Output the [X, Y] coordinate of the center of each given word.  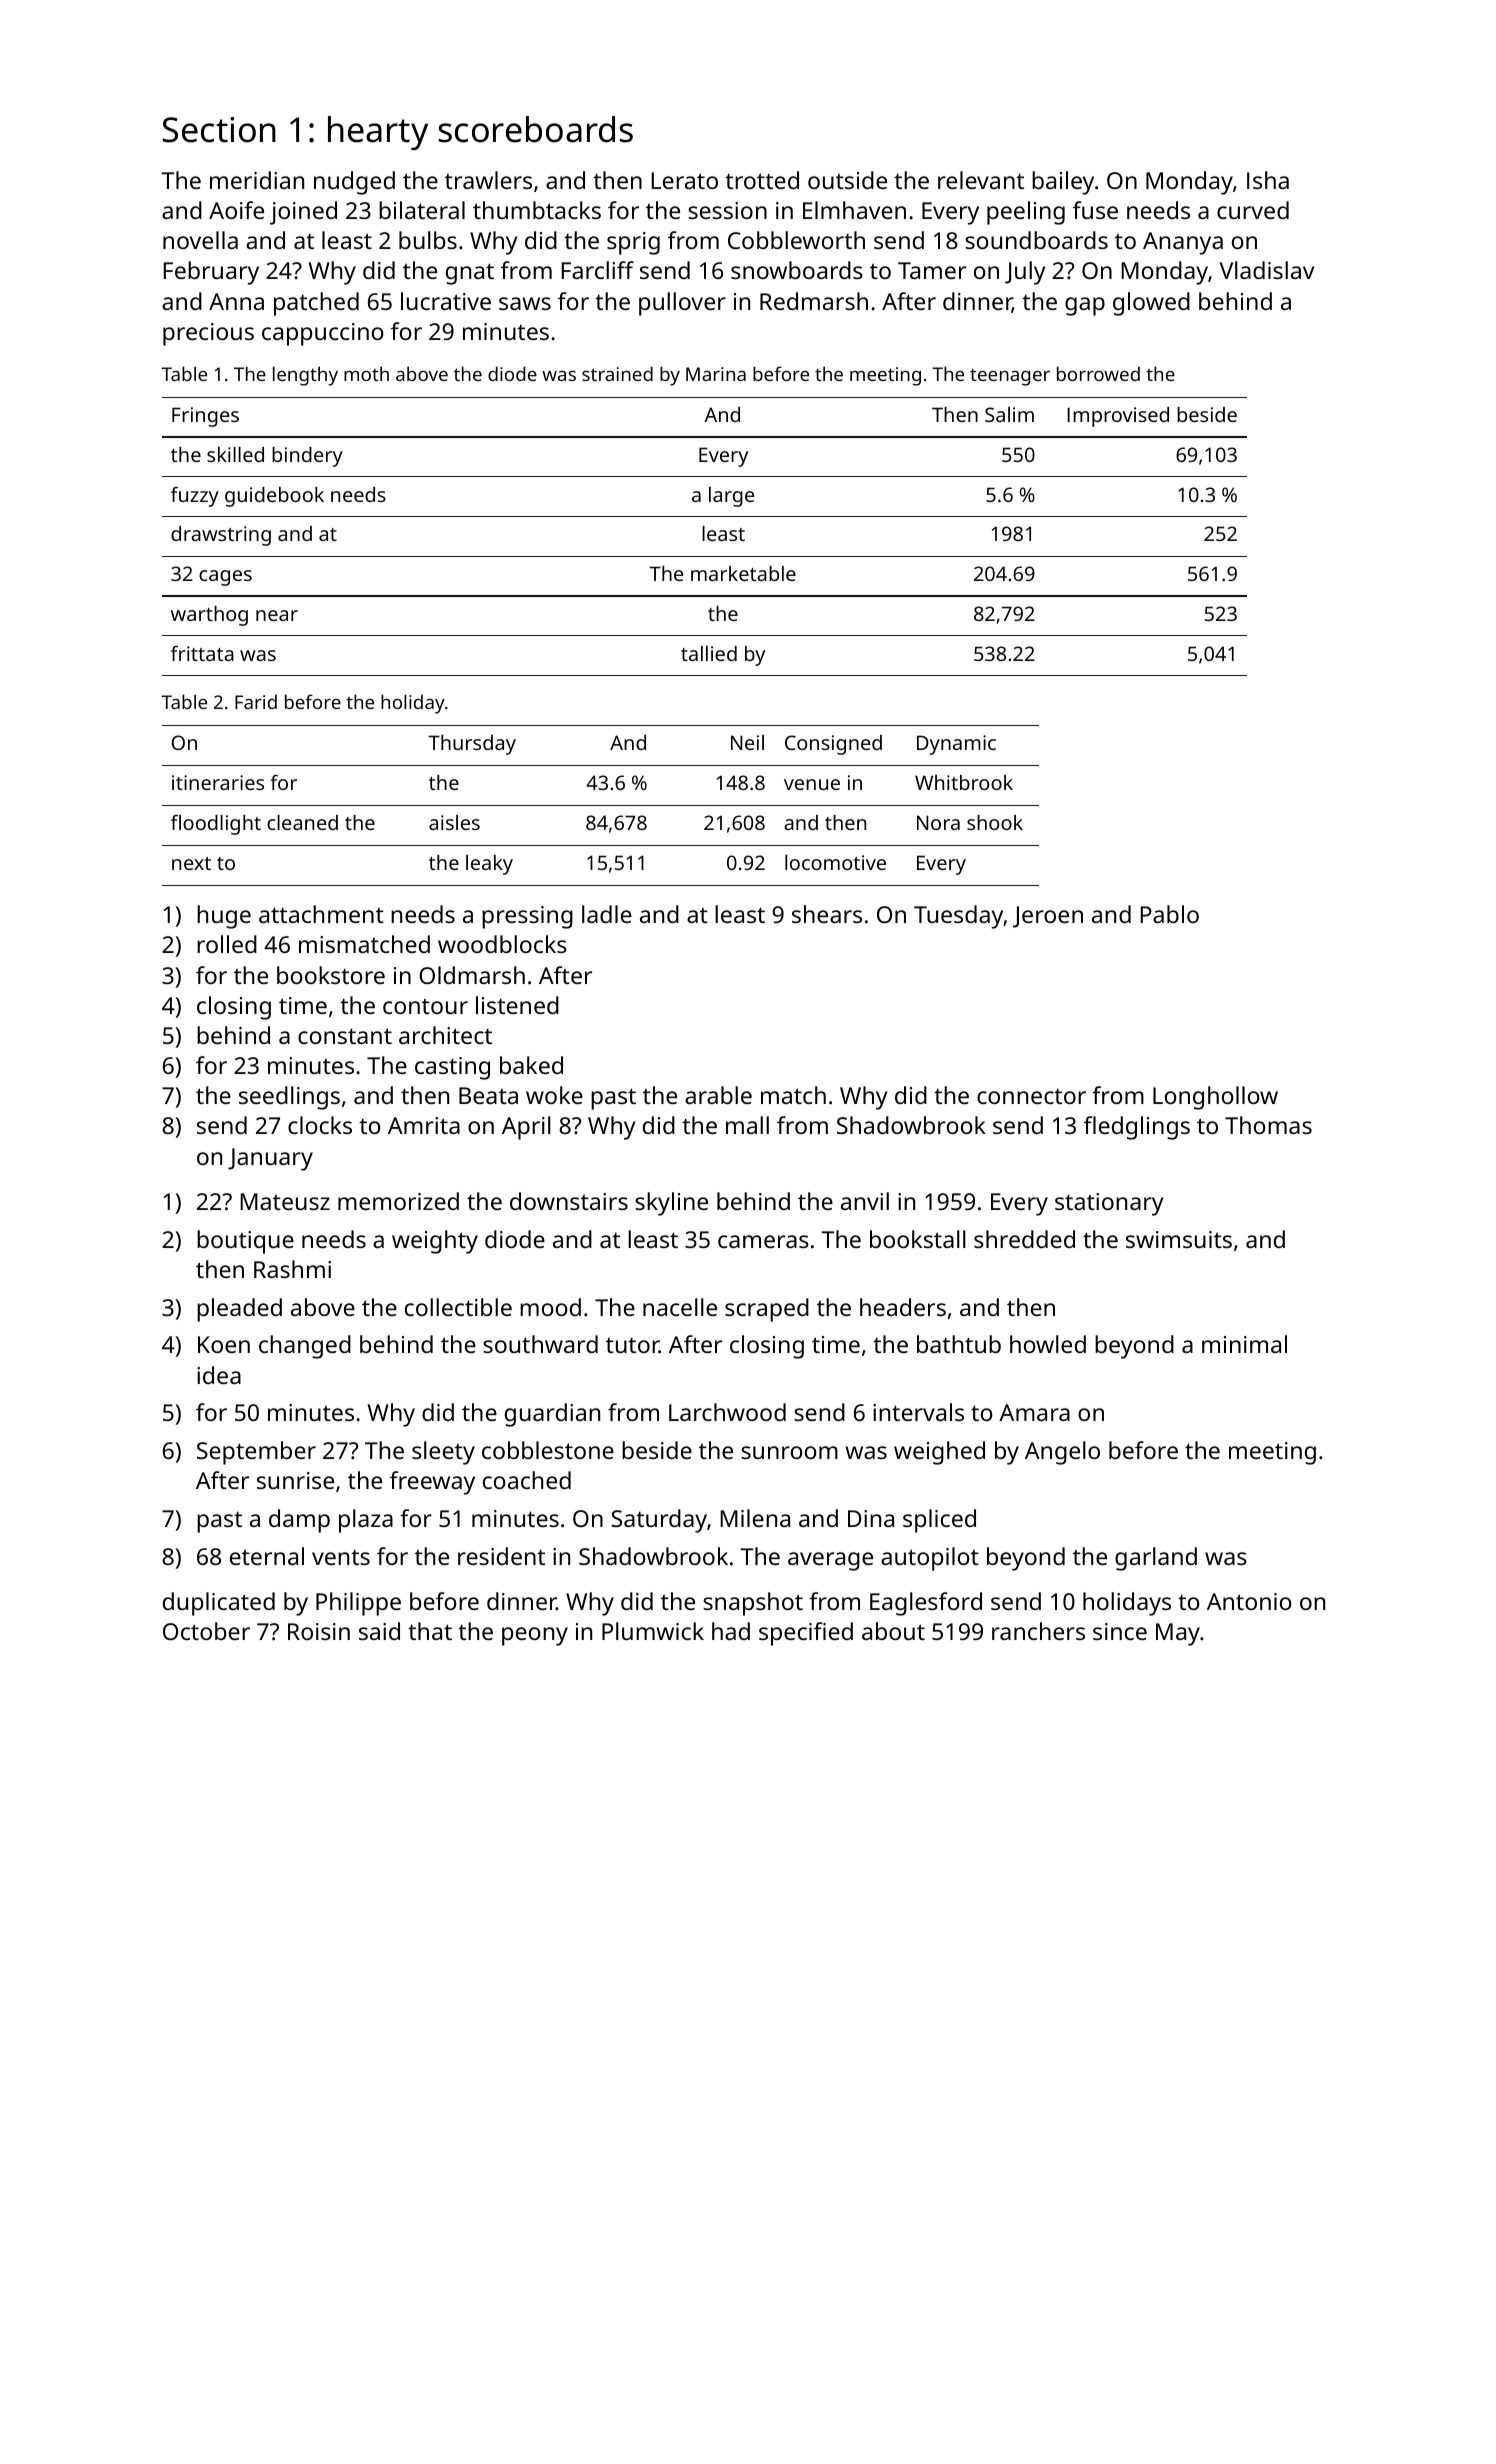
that [430, 1631]
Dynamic [956, 745]
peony [535, 1636]
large [731, 497]
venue [812, 784]
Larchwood [727, 1412]
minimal [1244, 1344]
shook [995, 822]
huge [224, 917]
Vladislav [1267, 270]
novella [200, 240]
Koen [224, 1344]
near [277, 615]
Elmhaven [854, 210]
